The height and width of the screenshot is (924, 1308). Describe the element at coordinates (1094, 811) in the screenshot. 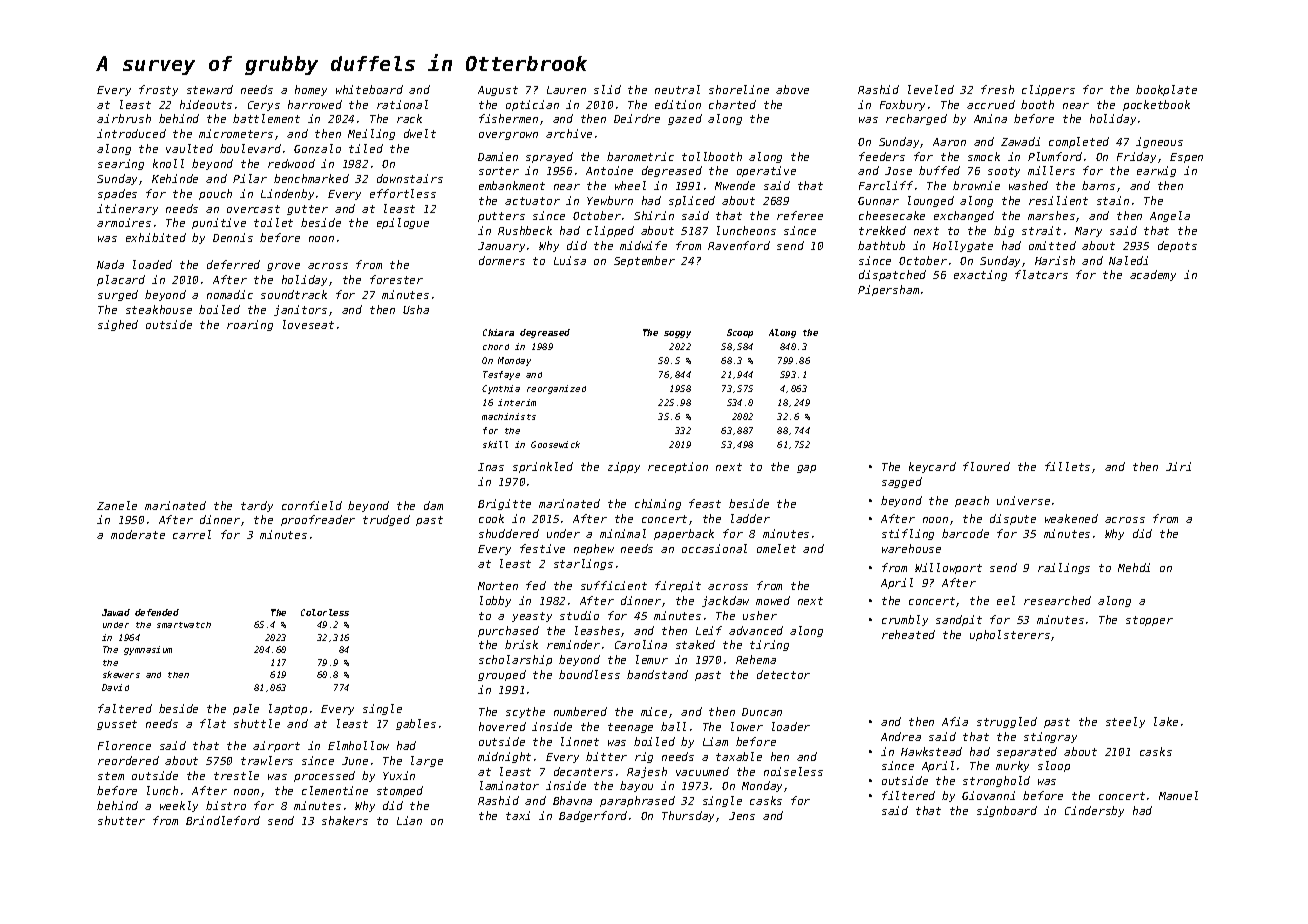

I see `Cindersby` at that location.
